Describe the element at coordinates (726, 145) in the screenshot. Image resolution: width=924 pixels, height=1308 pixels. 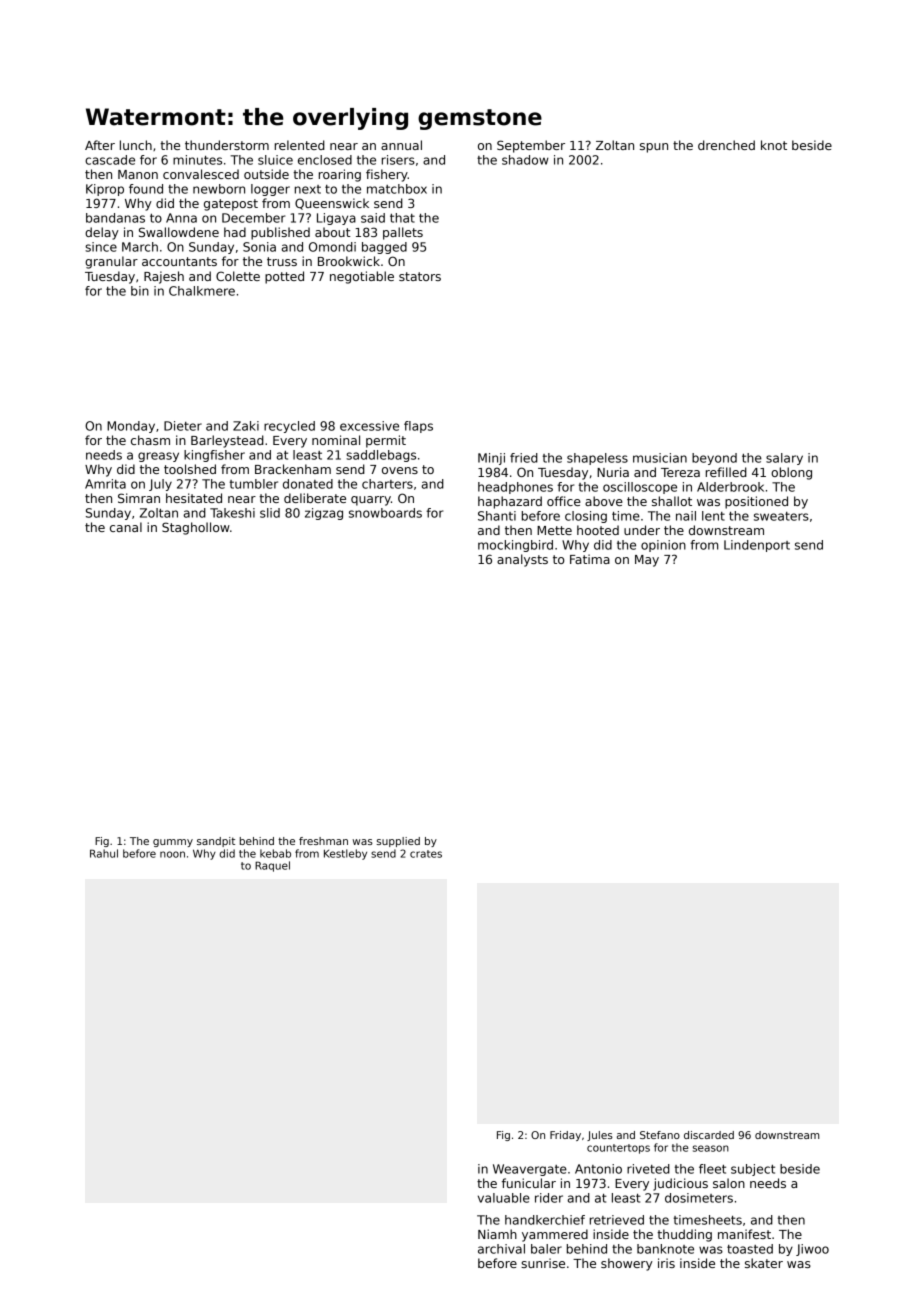
I see `drenched` at that location.
